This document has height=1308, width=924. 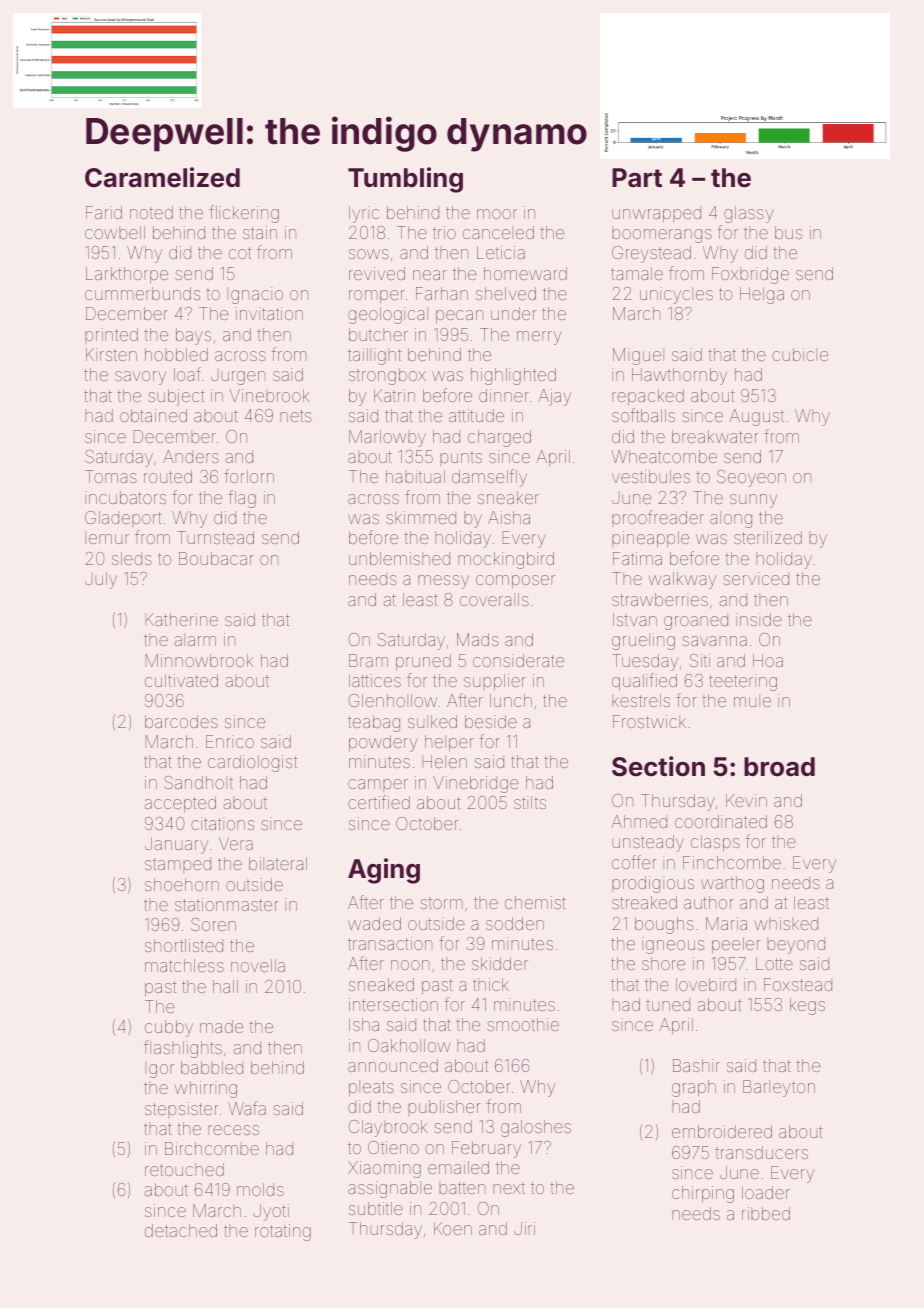 What do you see at coordinates (495, 682) in the document?
I see `supplier` at bounding box center [495, 682].
